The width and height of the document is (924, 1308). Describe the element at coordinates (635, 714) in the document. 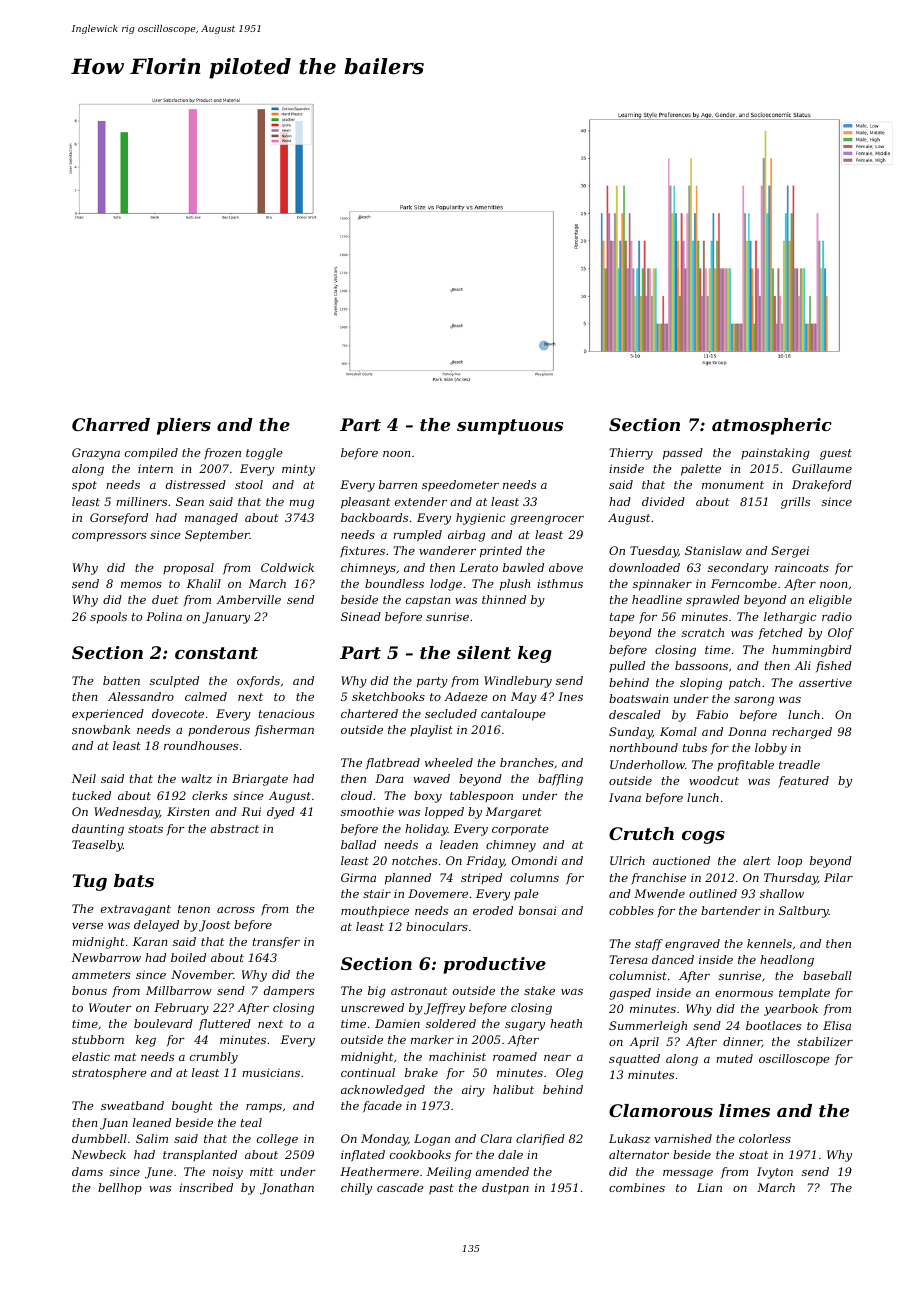

I see `descaled` at that location.
